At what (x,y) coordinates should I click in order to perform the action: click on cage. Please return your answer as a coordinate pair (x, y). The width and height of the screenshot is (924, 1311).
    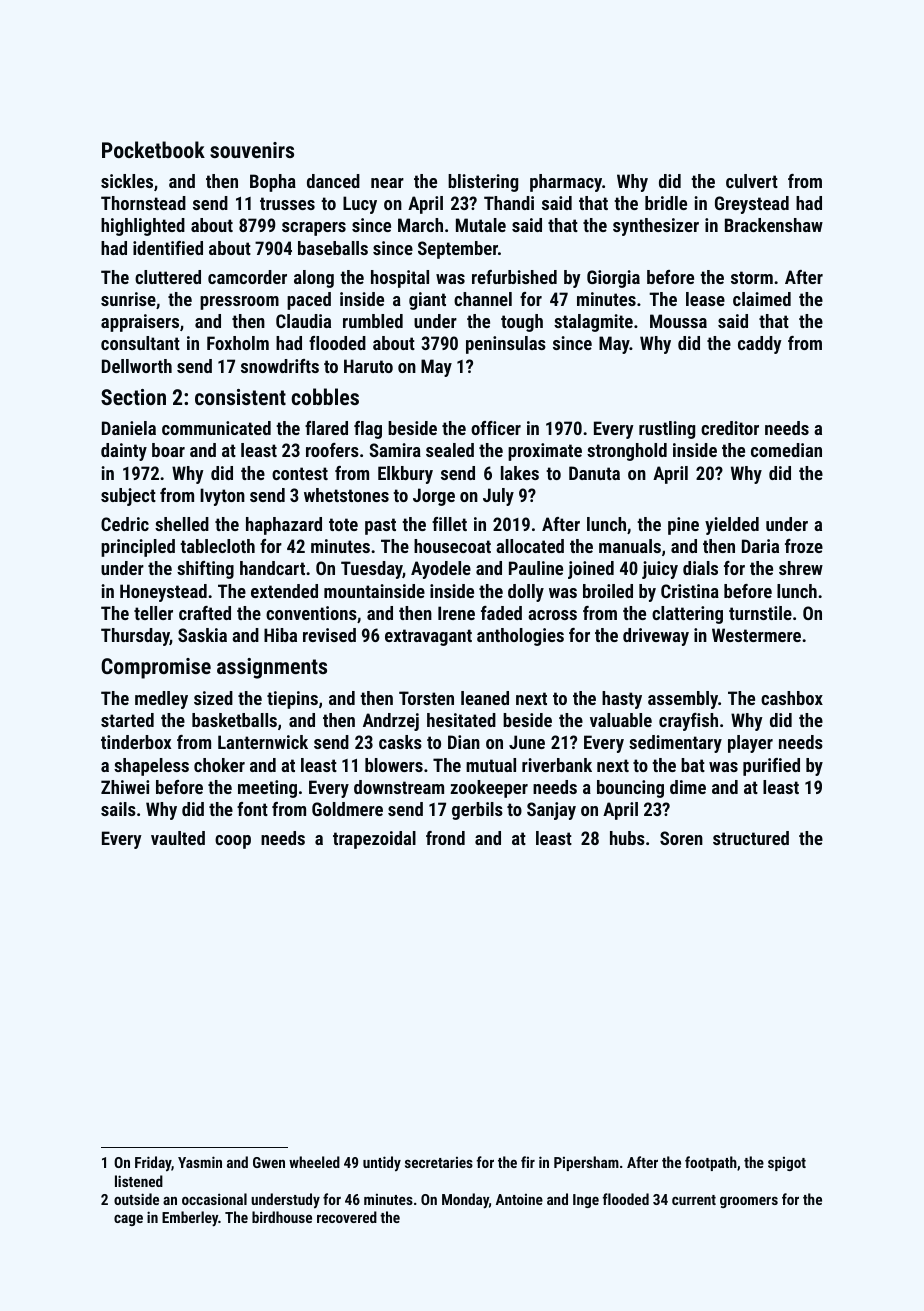
    Looking at the image, I should click on (128, 1220).
